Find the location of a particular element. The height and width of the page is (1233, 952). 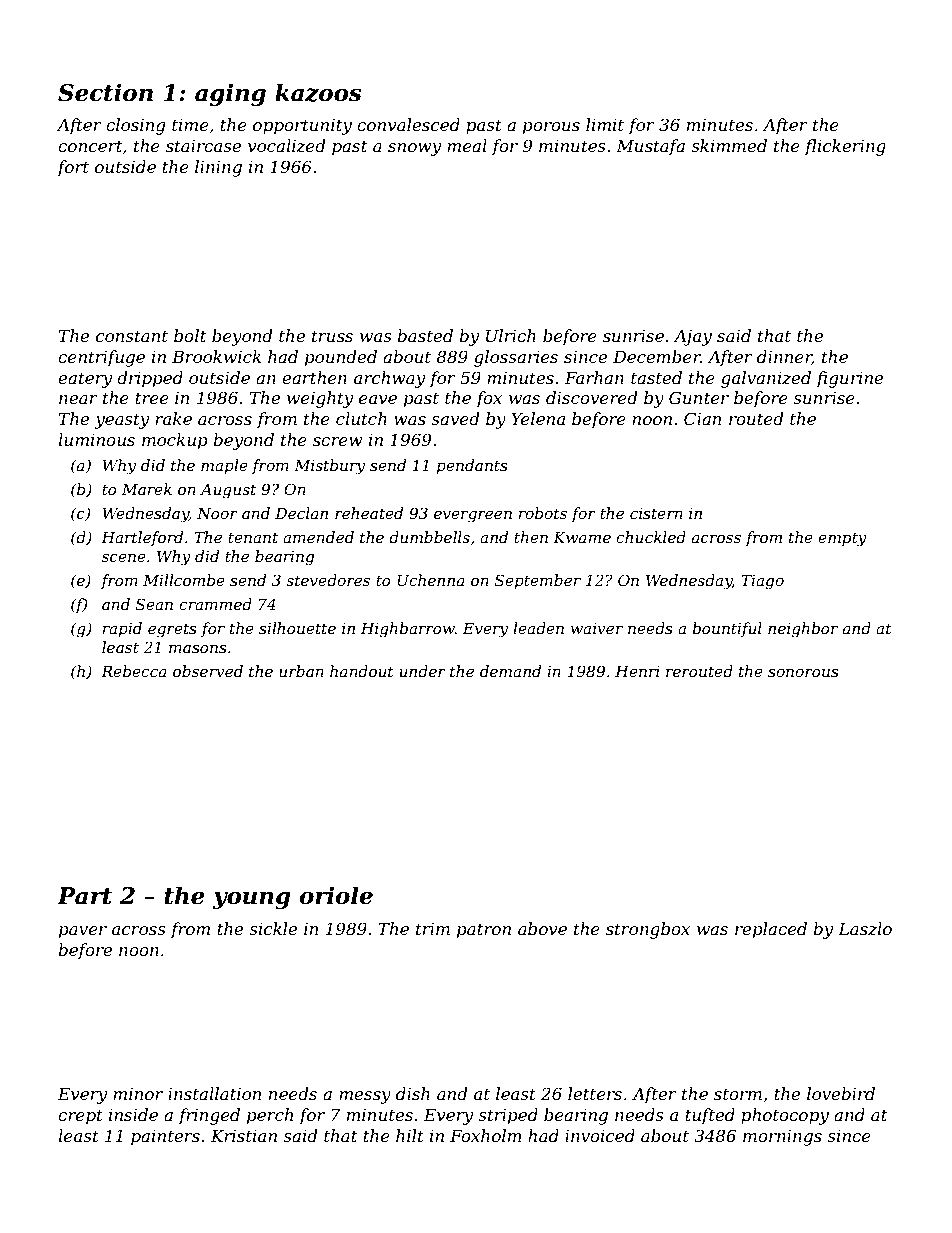

Rebecca is located at coordinates (134, 671).
